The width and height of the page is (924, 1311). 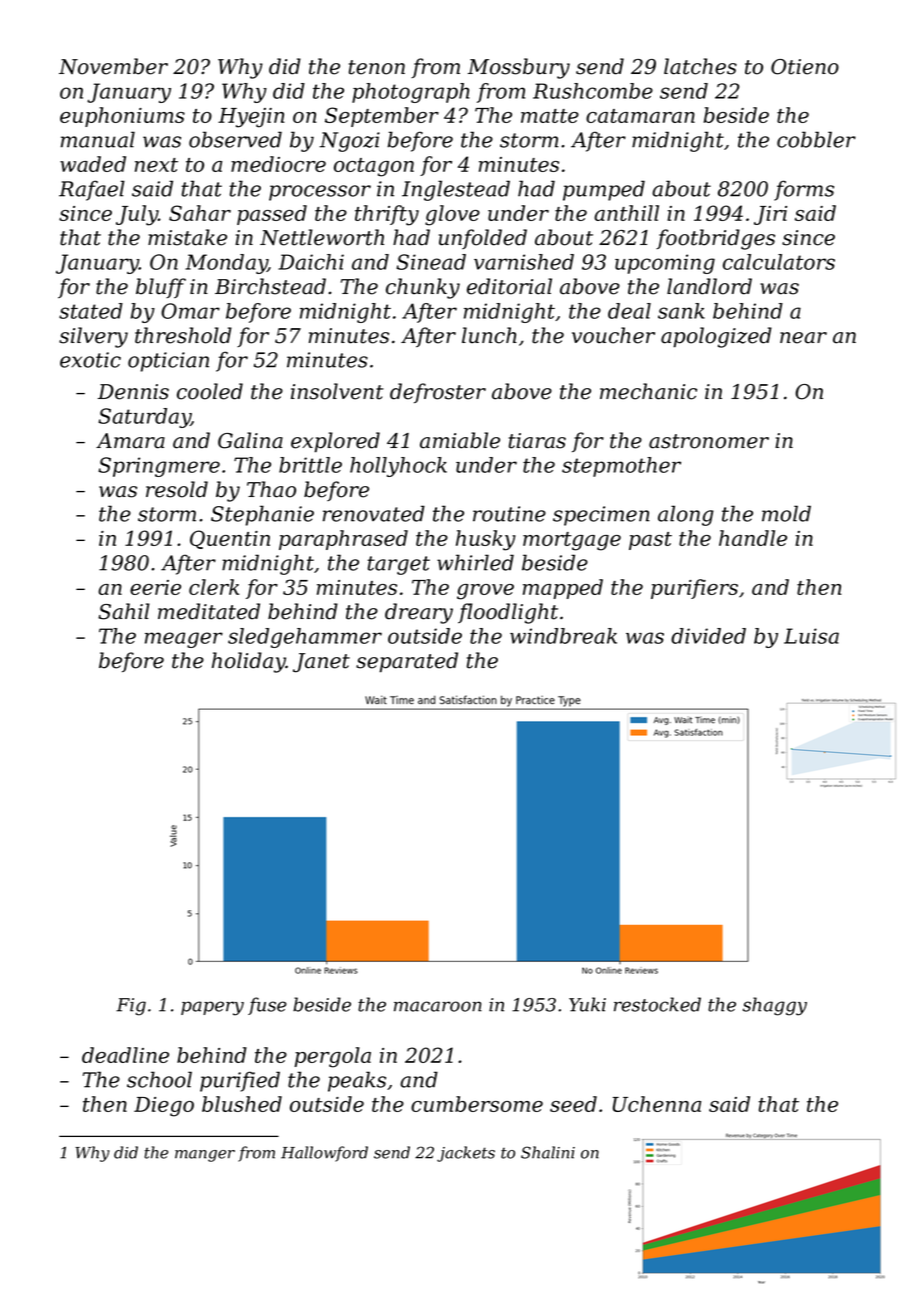 What do you see at coordinates (92, 190) in the page?
I see `Rafael` at bounding box center [92, 190].
